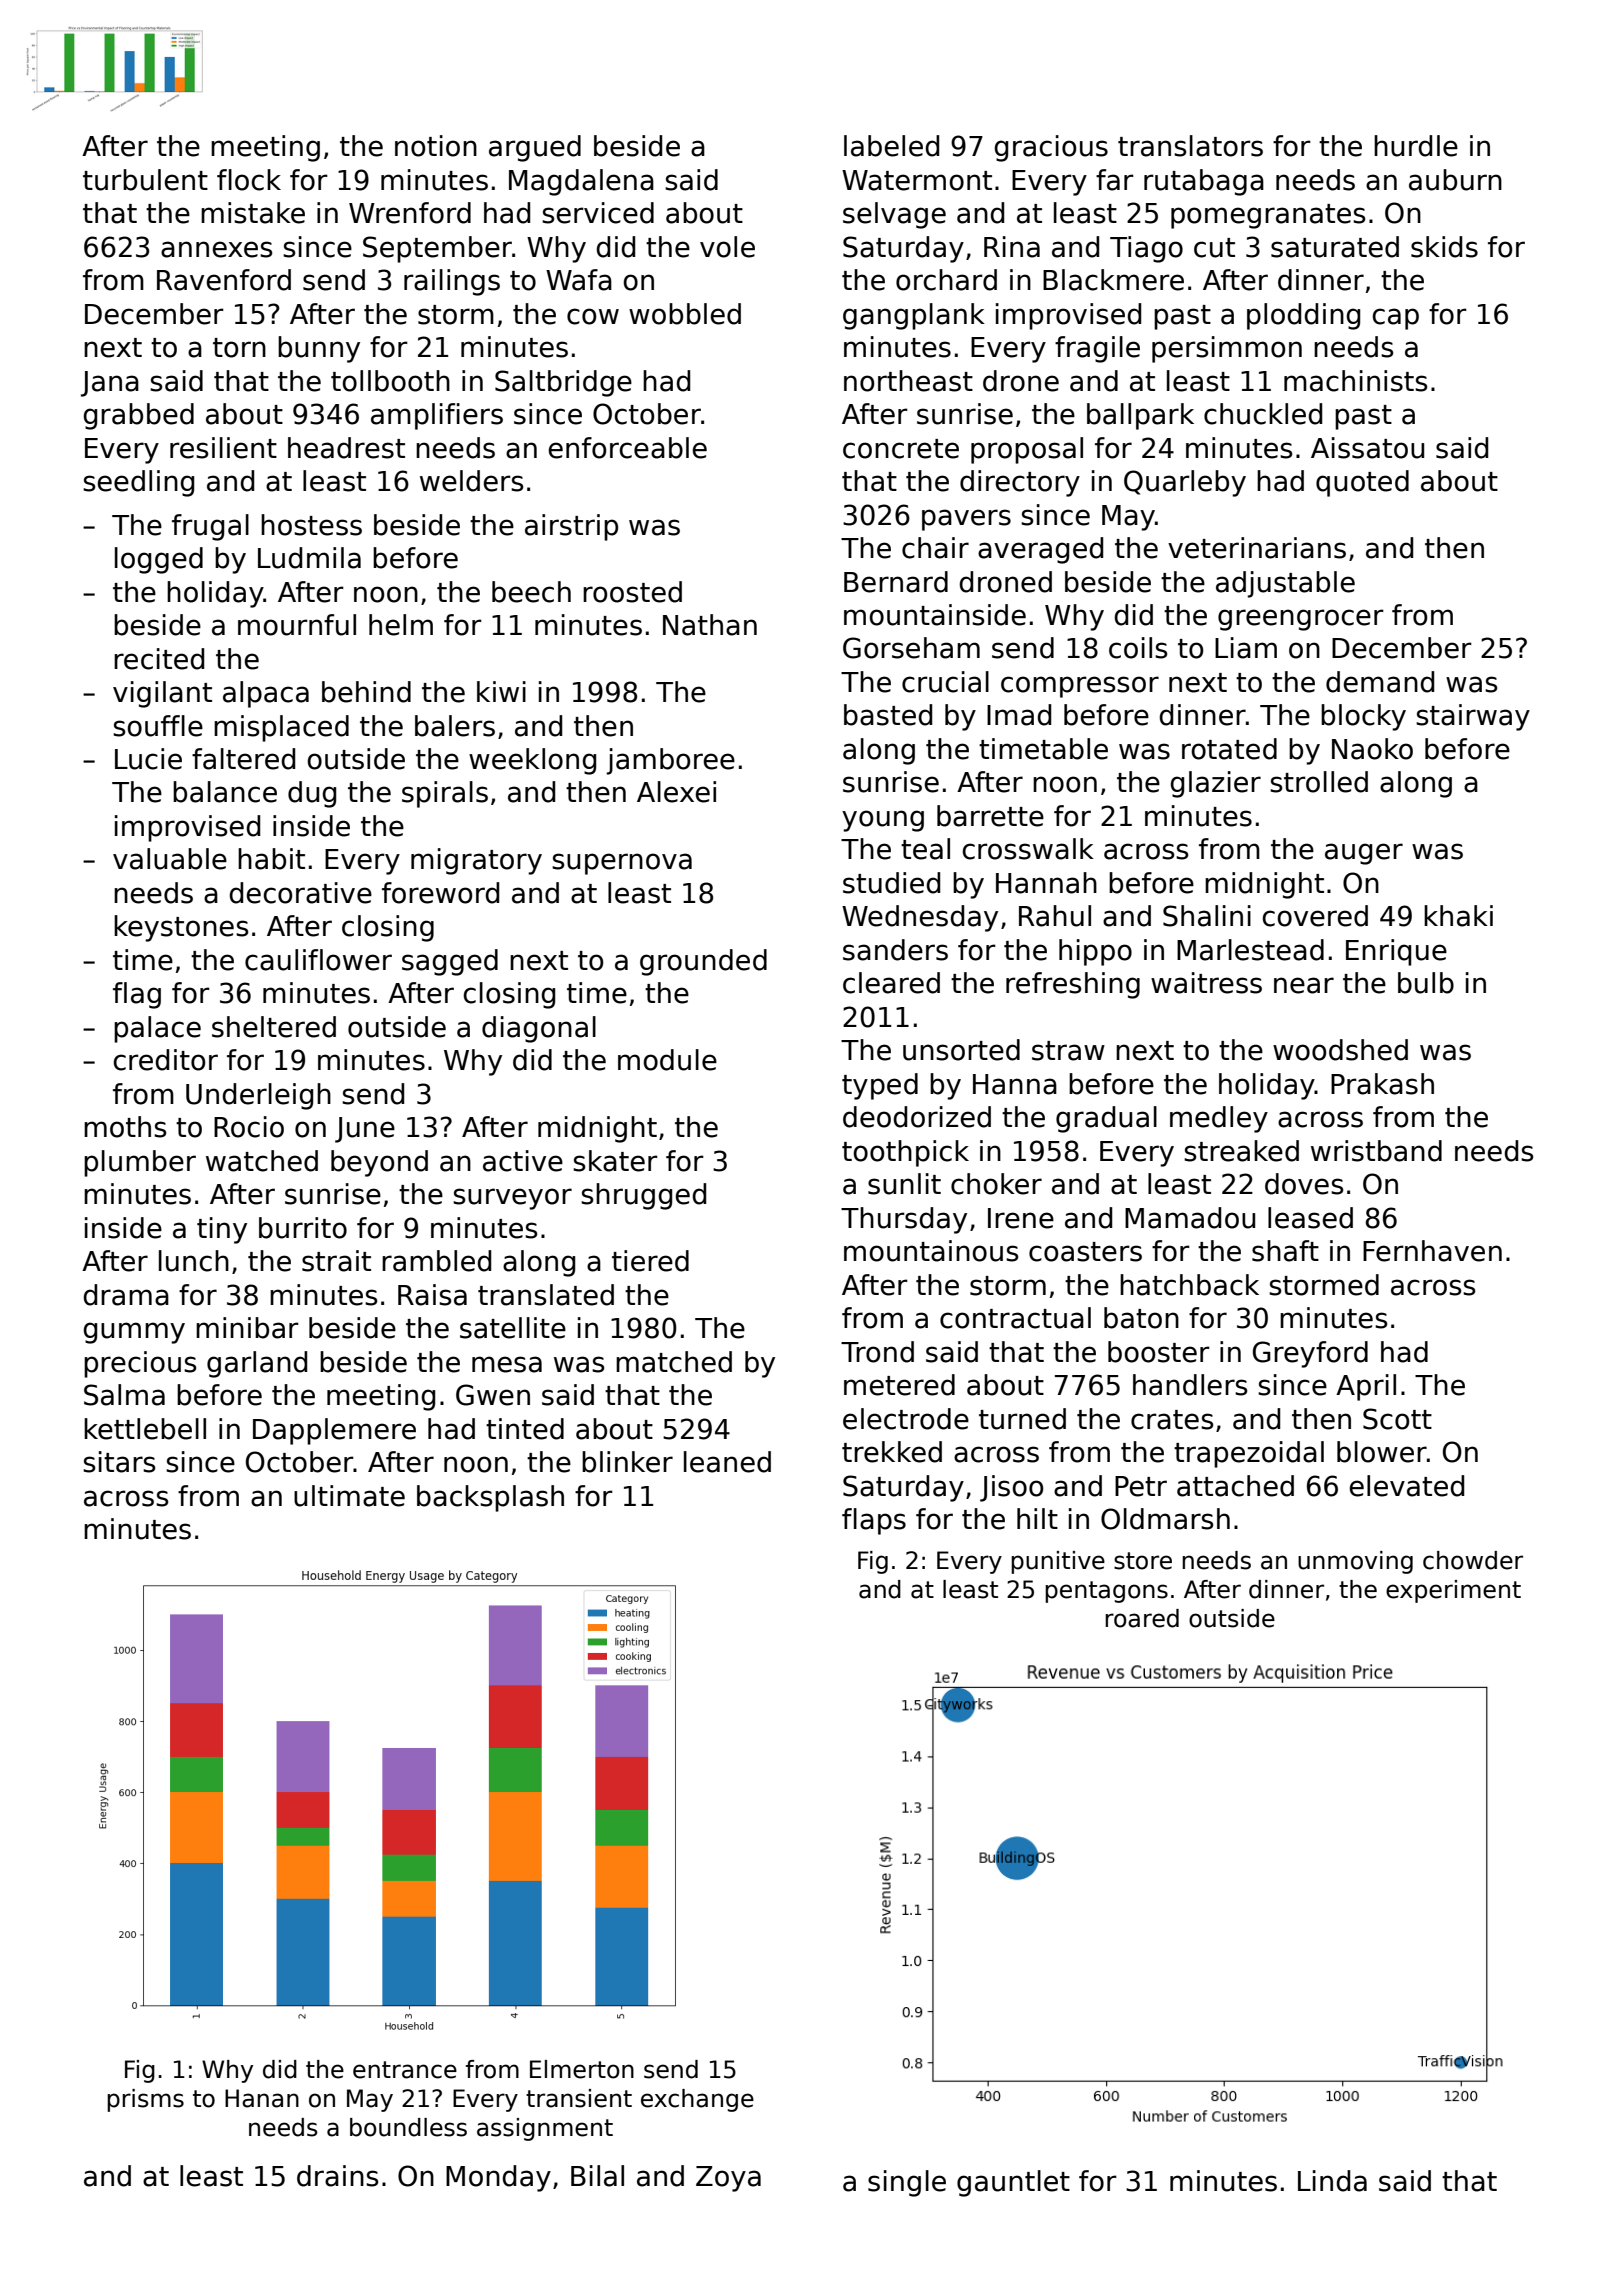 The width and height of the screenshot is (1620, 2292). What do you see at coordinates (1380, 682) in the screenshot?
I see `demand` at bounding box center [1380, 682].
